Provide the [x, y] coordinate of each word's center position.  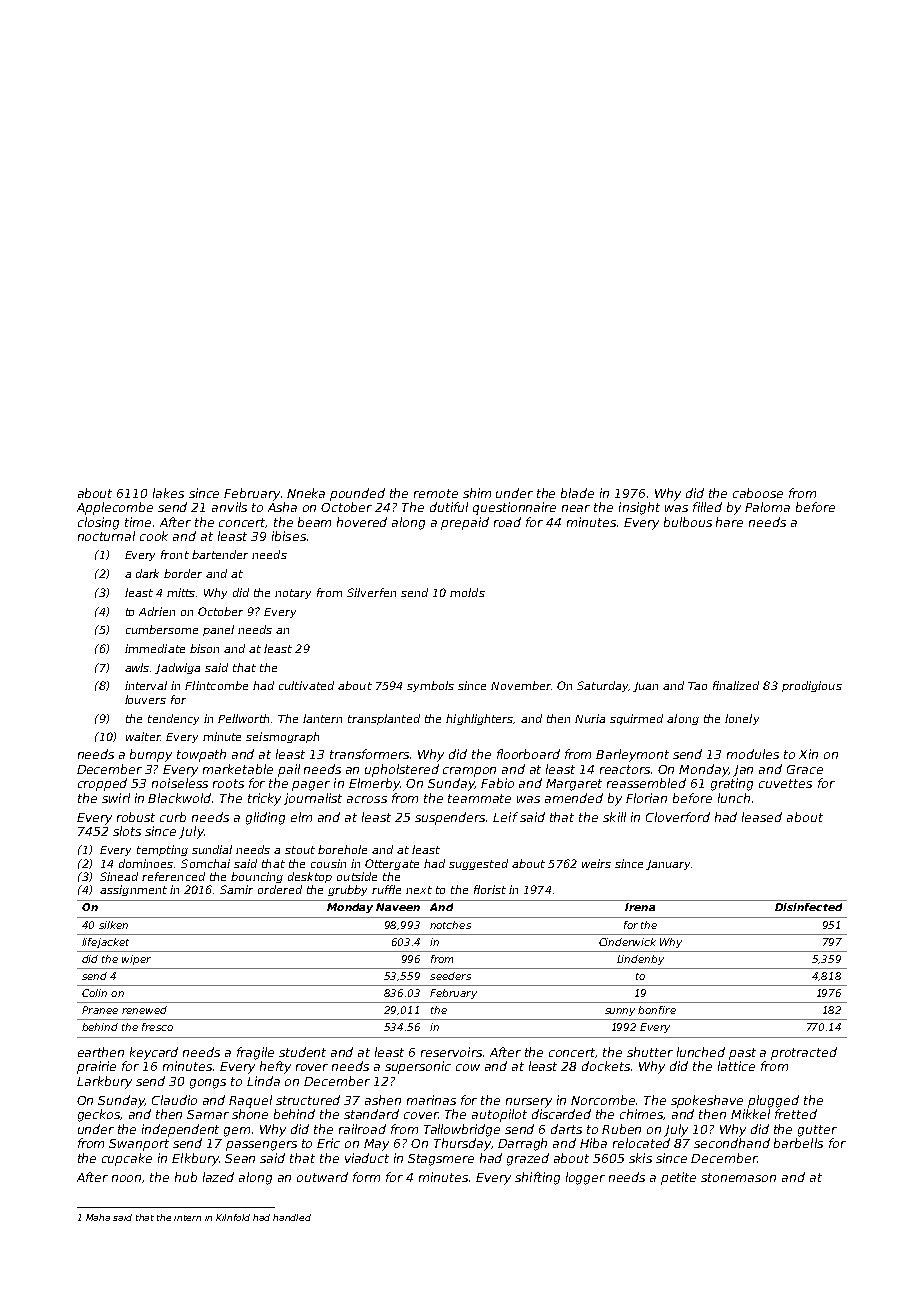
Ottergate [392, 864]
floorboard [528, 754]
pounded [357, 494]
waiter [143, 736]
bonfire [657, 1010]
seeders [450, 976]
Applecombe [115, 508]
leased [762, 817]
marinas [431, 1100]
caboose [758, 493]
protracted [804, 1053]
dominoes [146, 863]
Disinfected [808, 907]
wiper [136, 960]
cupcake [127, 1159]
